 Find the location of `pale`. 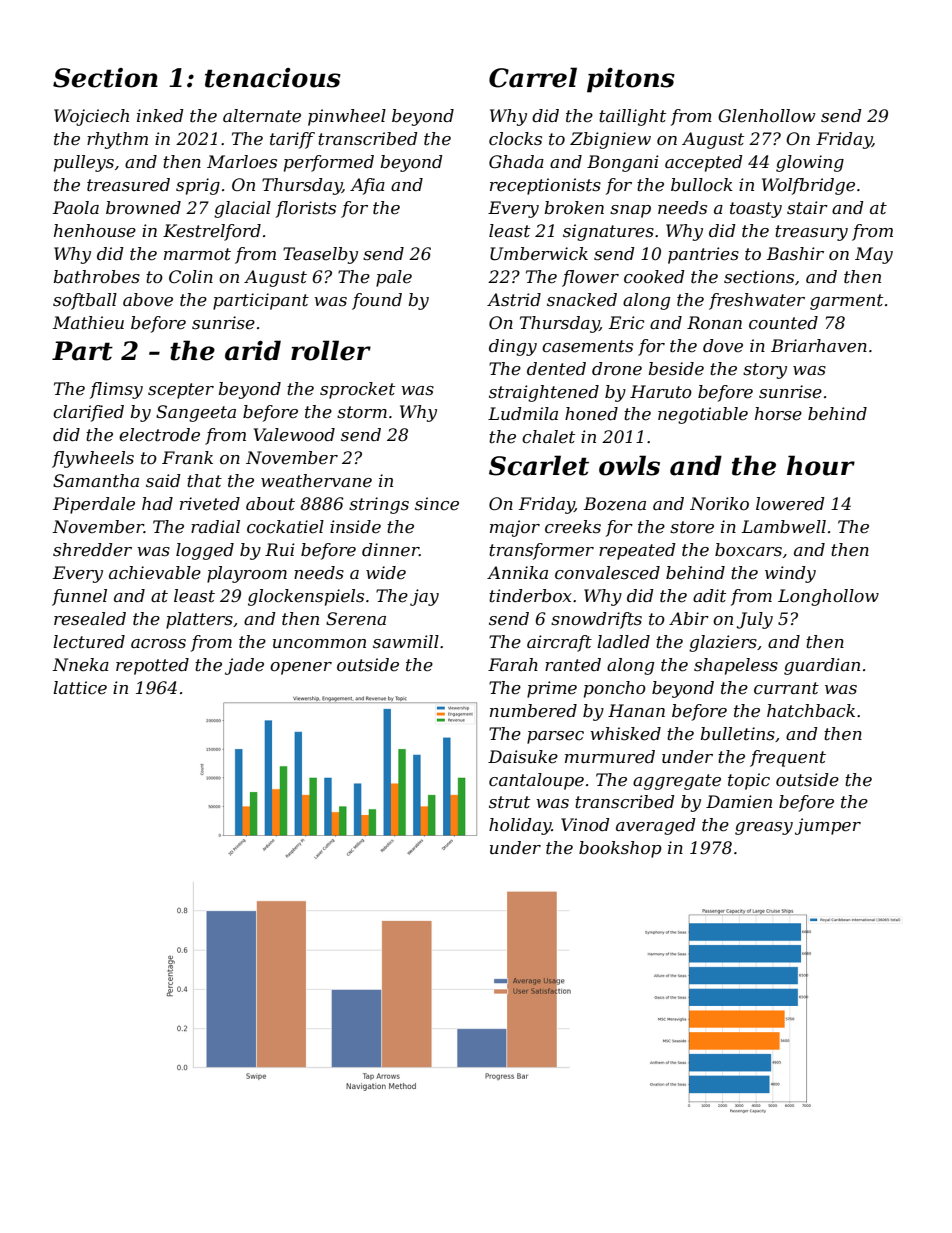

pale is located at coordinates (394, 278).
